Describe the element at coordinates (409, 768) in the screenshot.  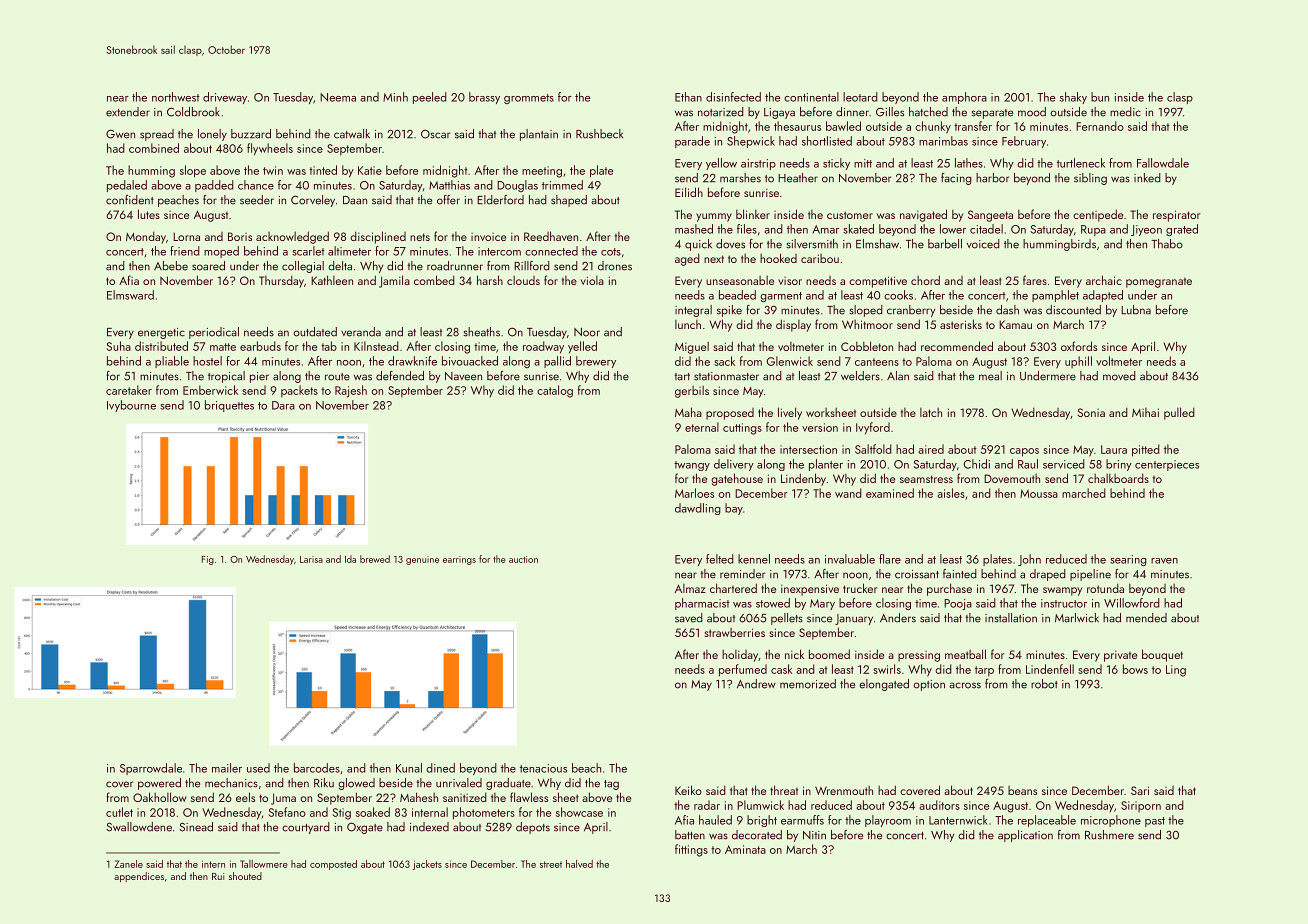
I see `Kunal` at that location.
